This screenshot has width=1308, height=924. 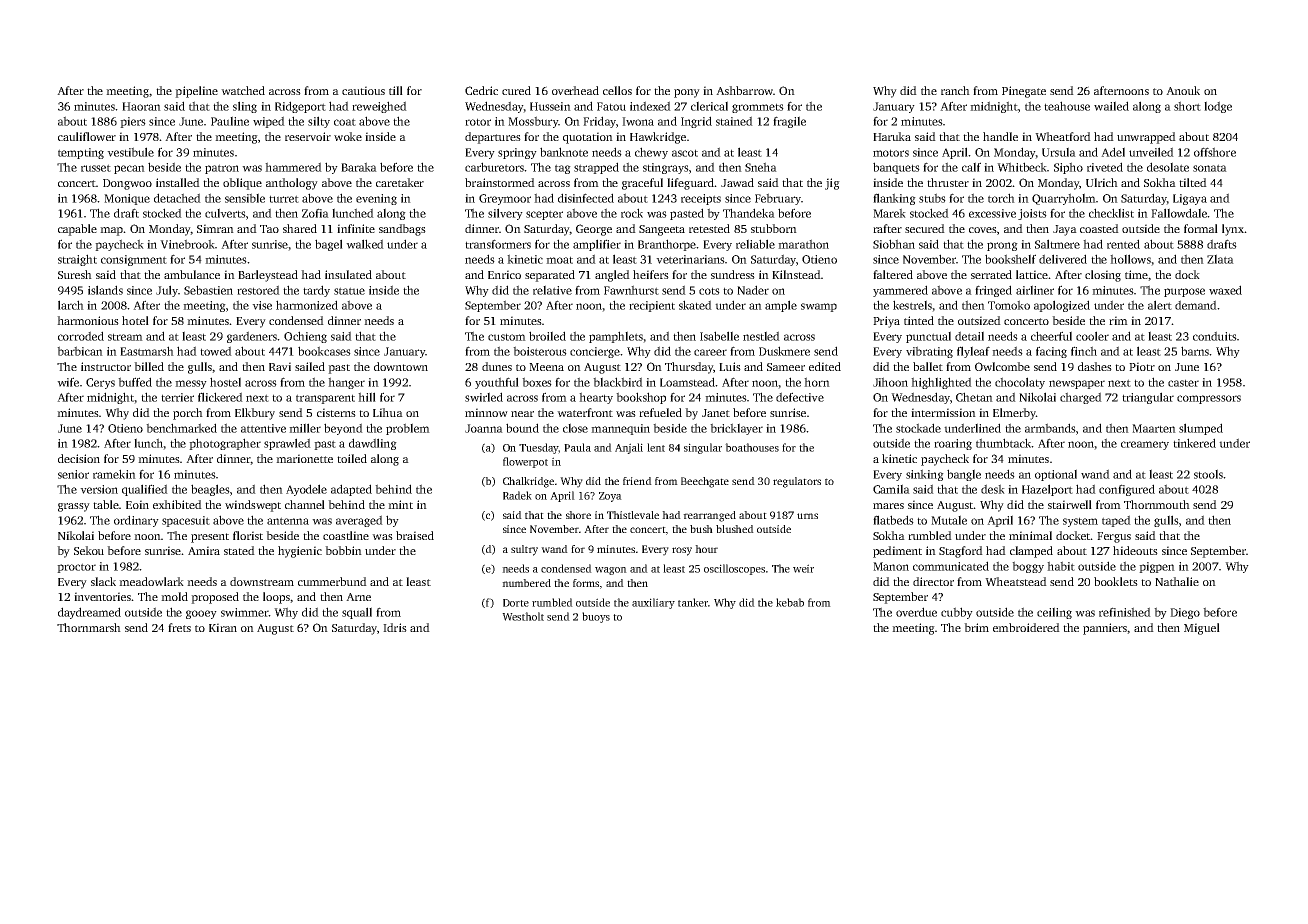 I want to click on hygienic, so click(x=300, y=552).
